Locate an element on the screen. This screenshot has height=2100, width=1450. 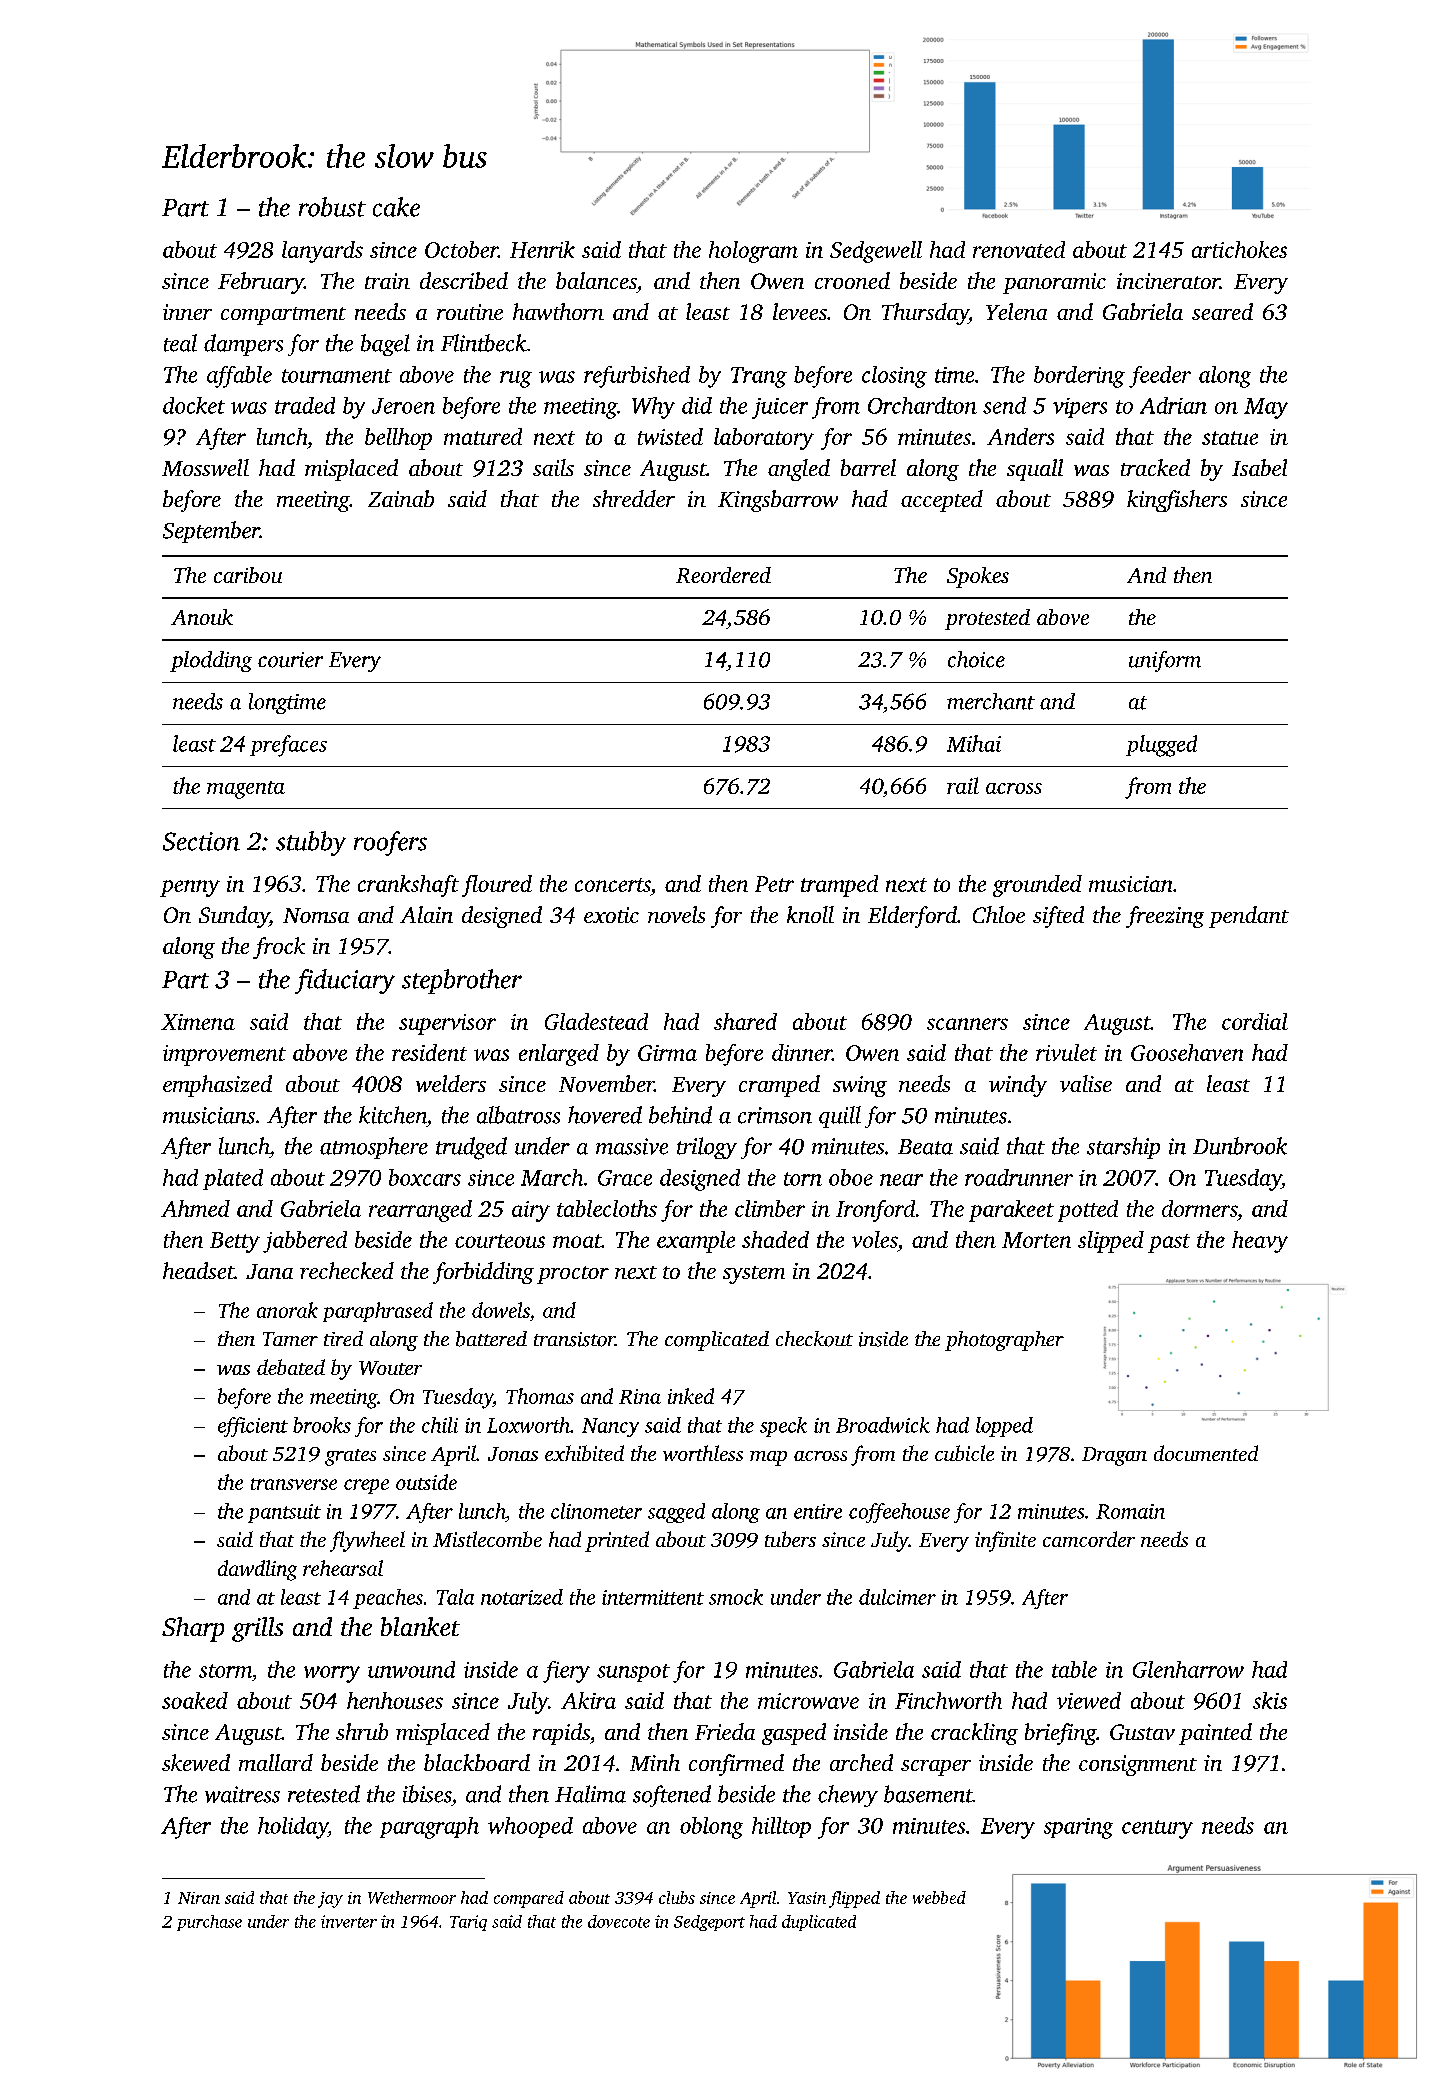
Kingsbarrow is located at coordinates (778, 501).
